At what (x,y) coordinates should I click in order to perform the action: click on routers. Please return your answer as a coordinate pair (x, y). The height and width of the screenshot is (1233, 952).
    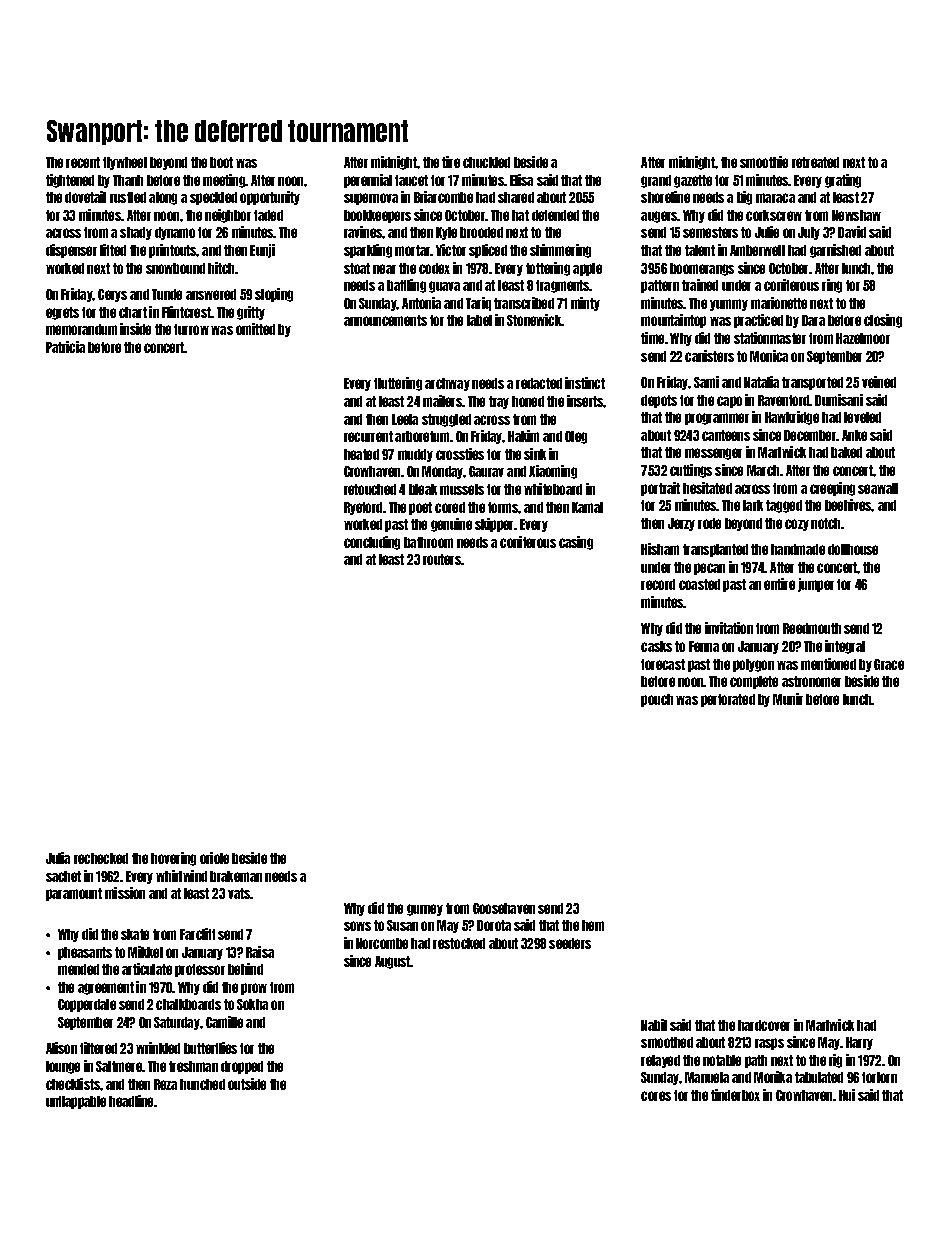
    Looking at the image, I should click on (442, 559).
